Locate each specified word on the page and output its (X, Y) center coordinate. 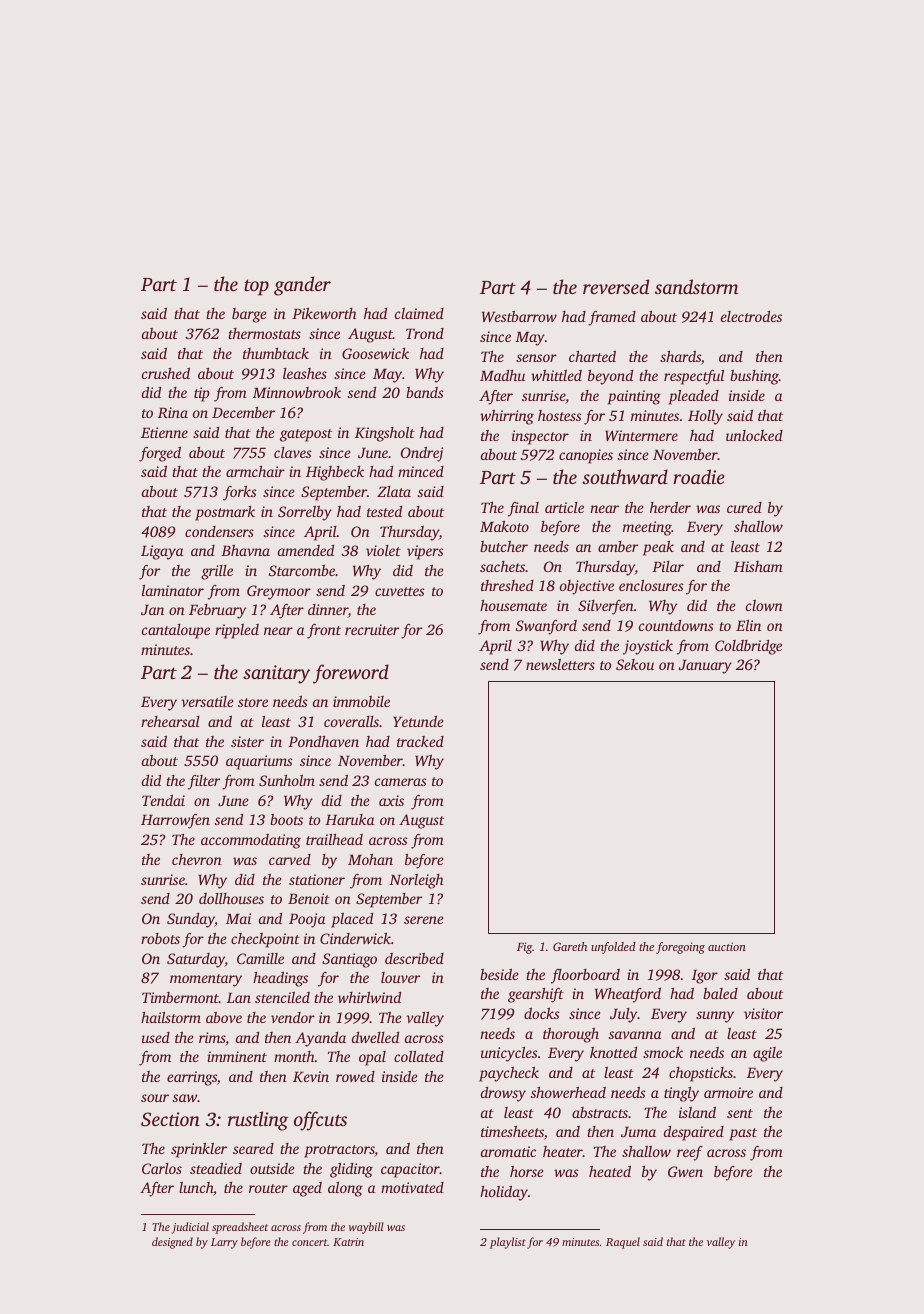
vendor (293, 1017)
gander (302, 286)
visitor (763, 1013)
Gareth (570, 946)
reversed (616, 286)
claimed (419, 313)
